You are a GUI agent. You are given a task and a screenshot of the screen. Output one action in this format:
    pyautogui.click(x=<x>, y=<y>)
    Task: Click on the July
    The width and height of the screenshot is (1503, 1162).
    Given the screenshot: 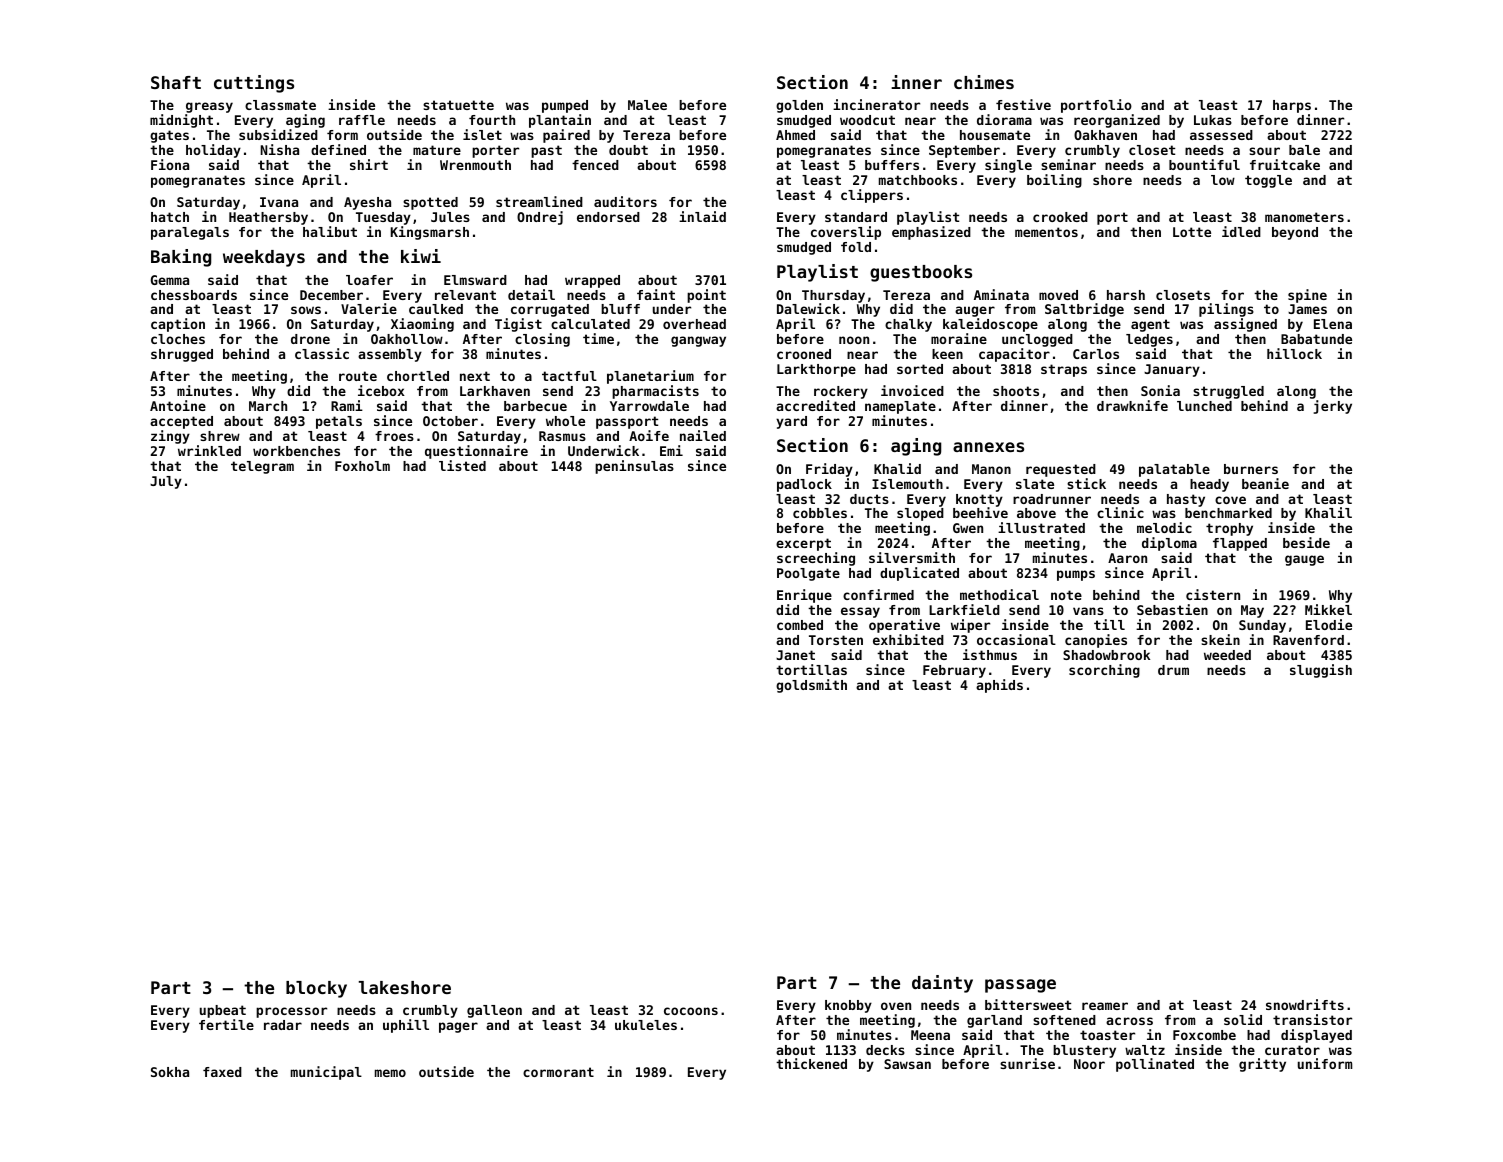 What is the action you would take?
    pyautogui.click(x=166, y=482)
